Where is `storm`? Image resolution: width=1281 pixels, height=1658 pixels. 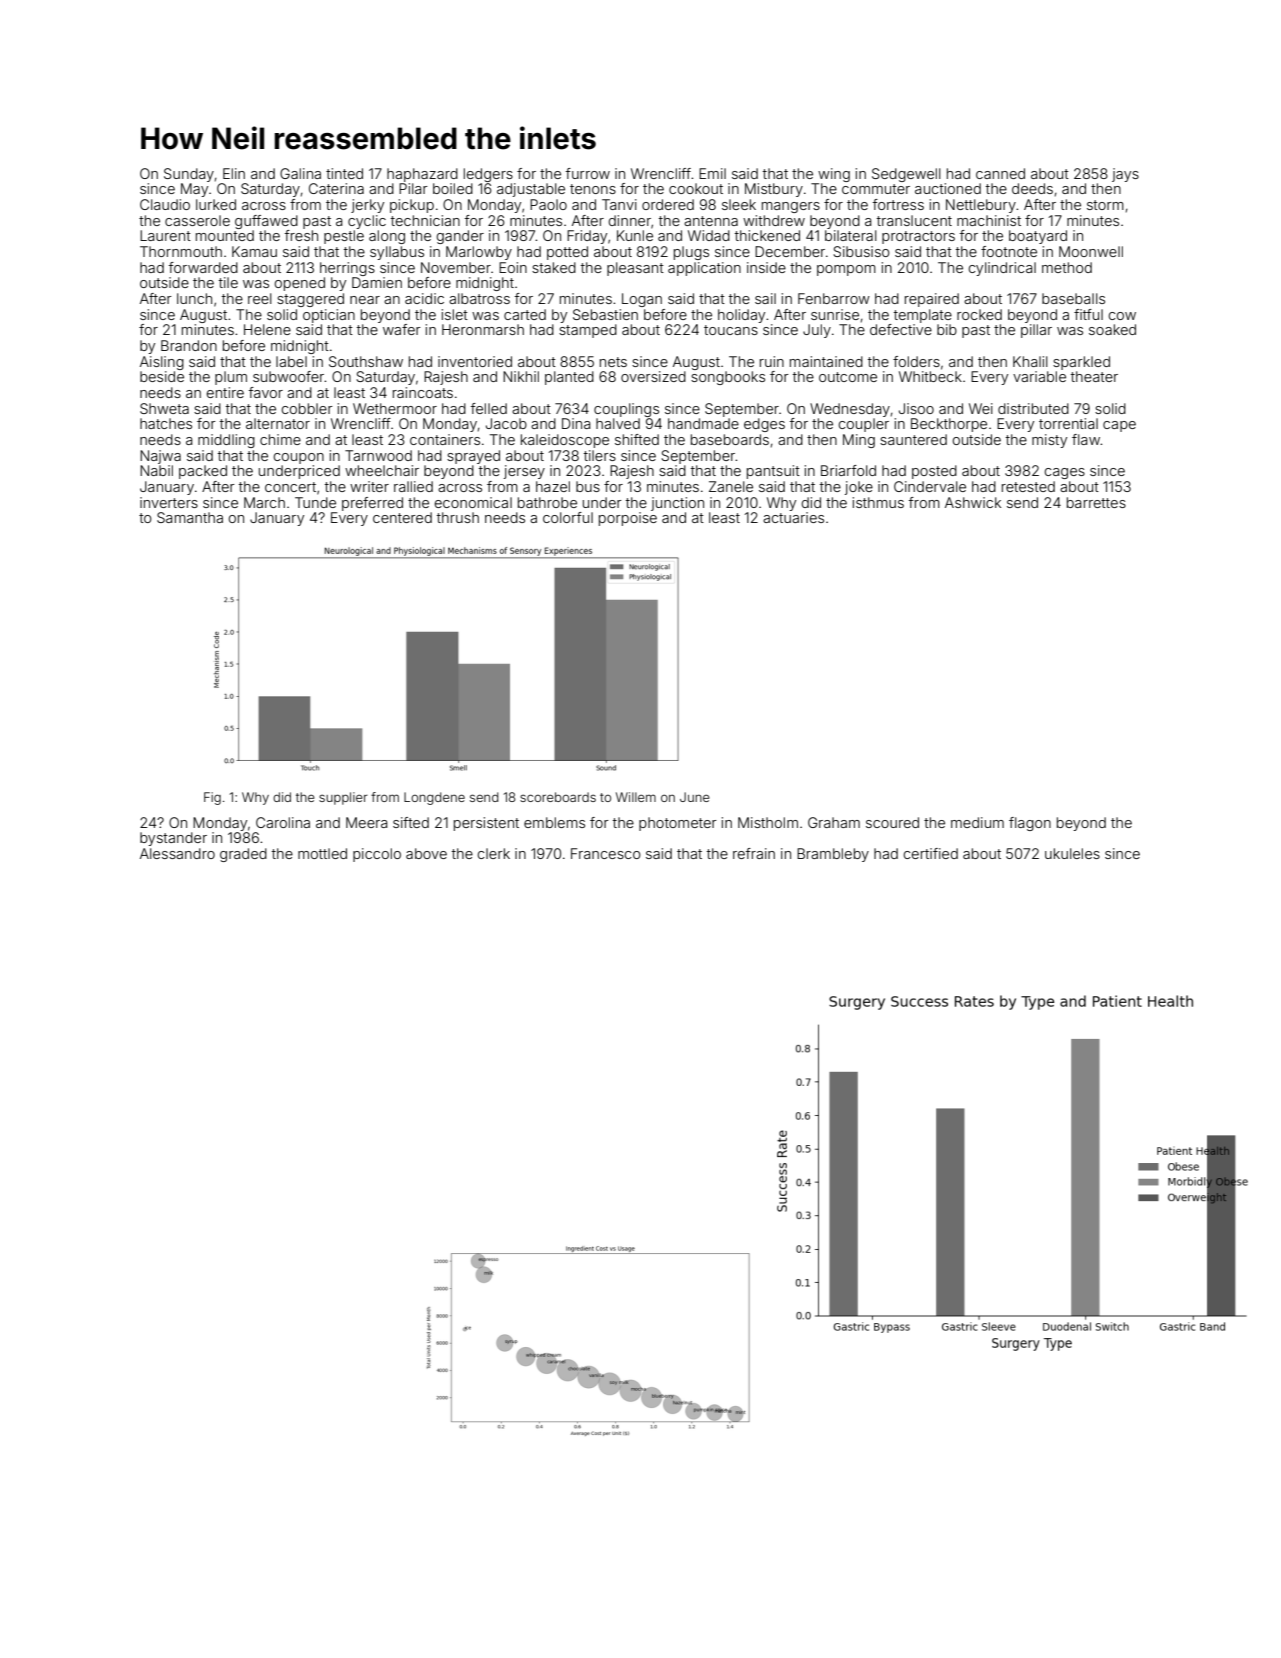
storm is located at coordinates (1105, 205).
